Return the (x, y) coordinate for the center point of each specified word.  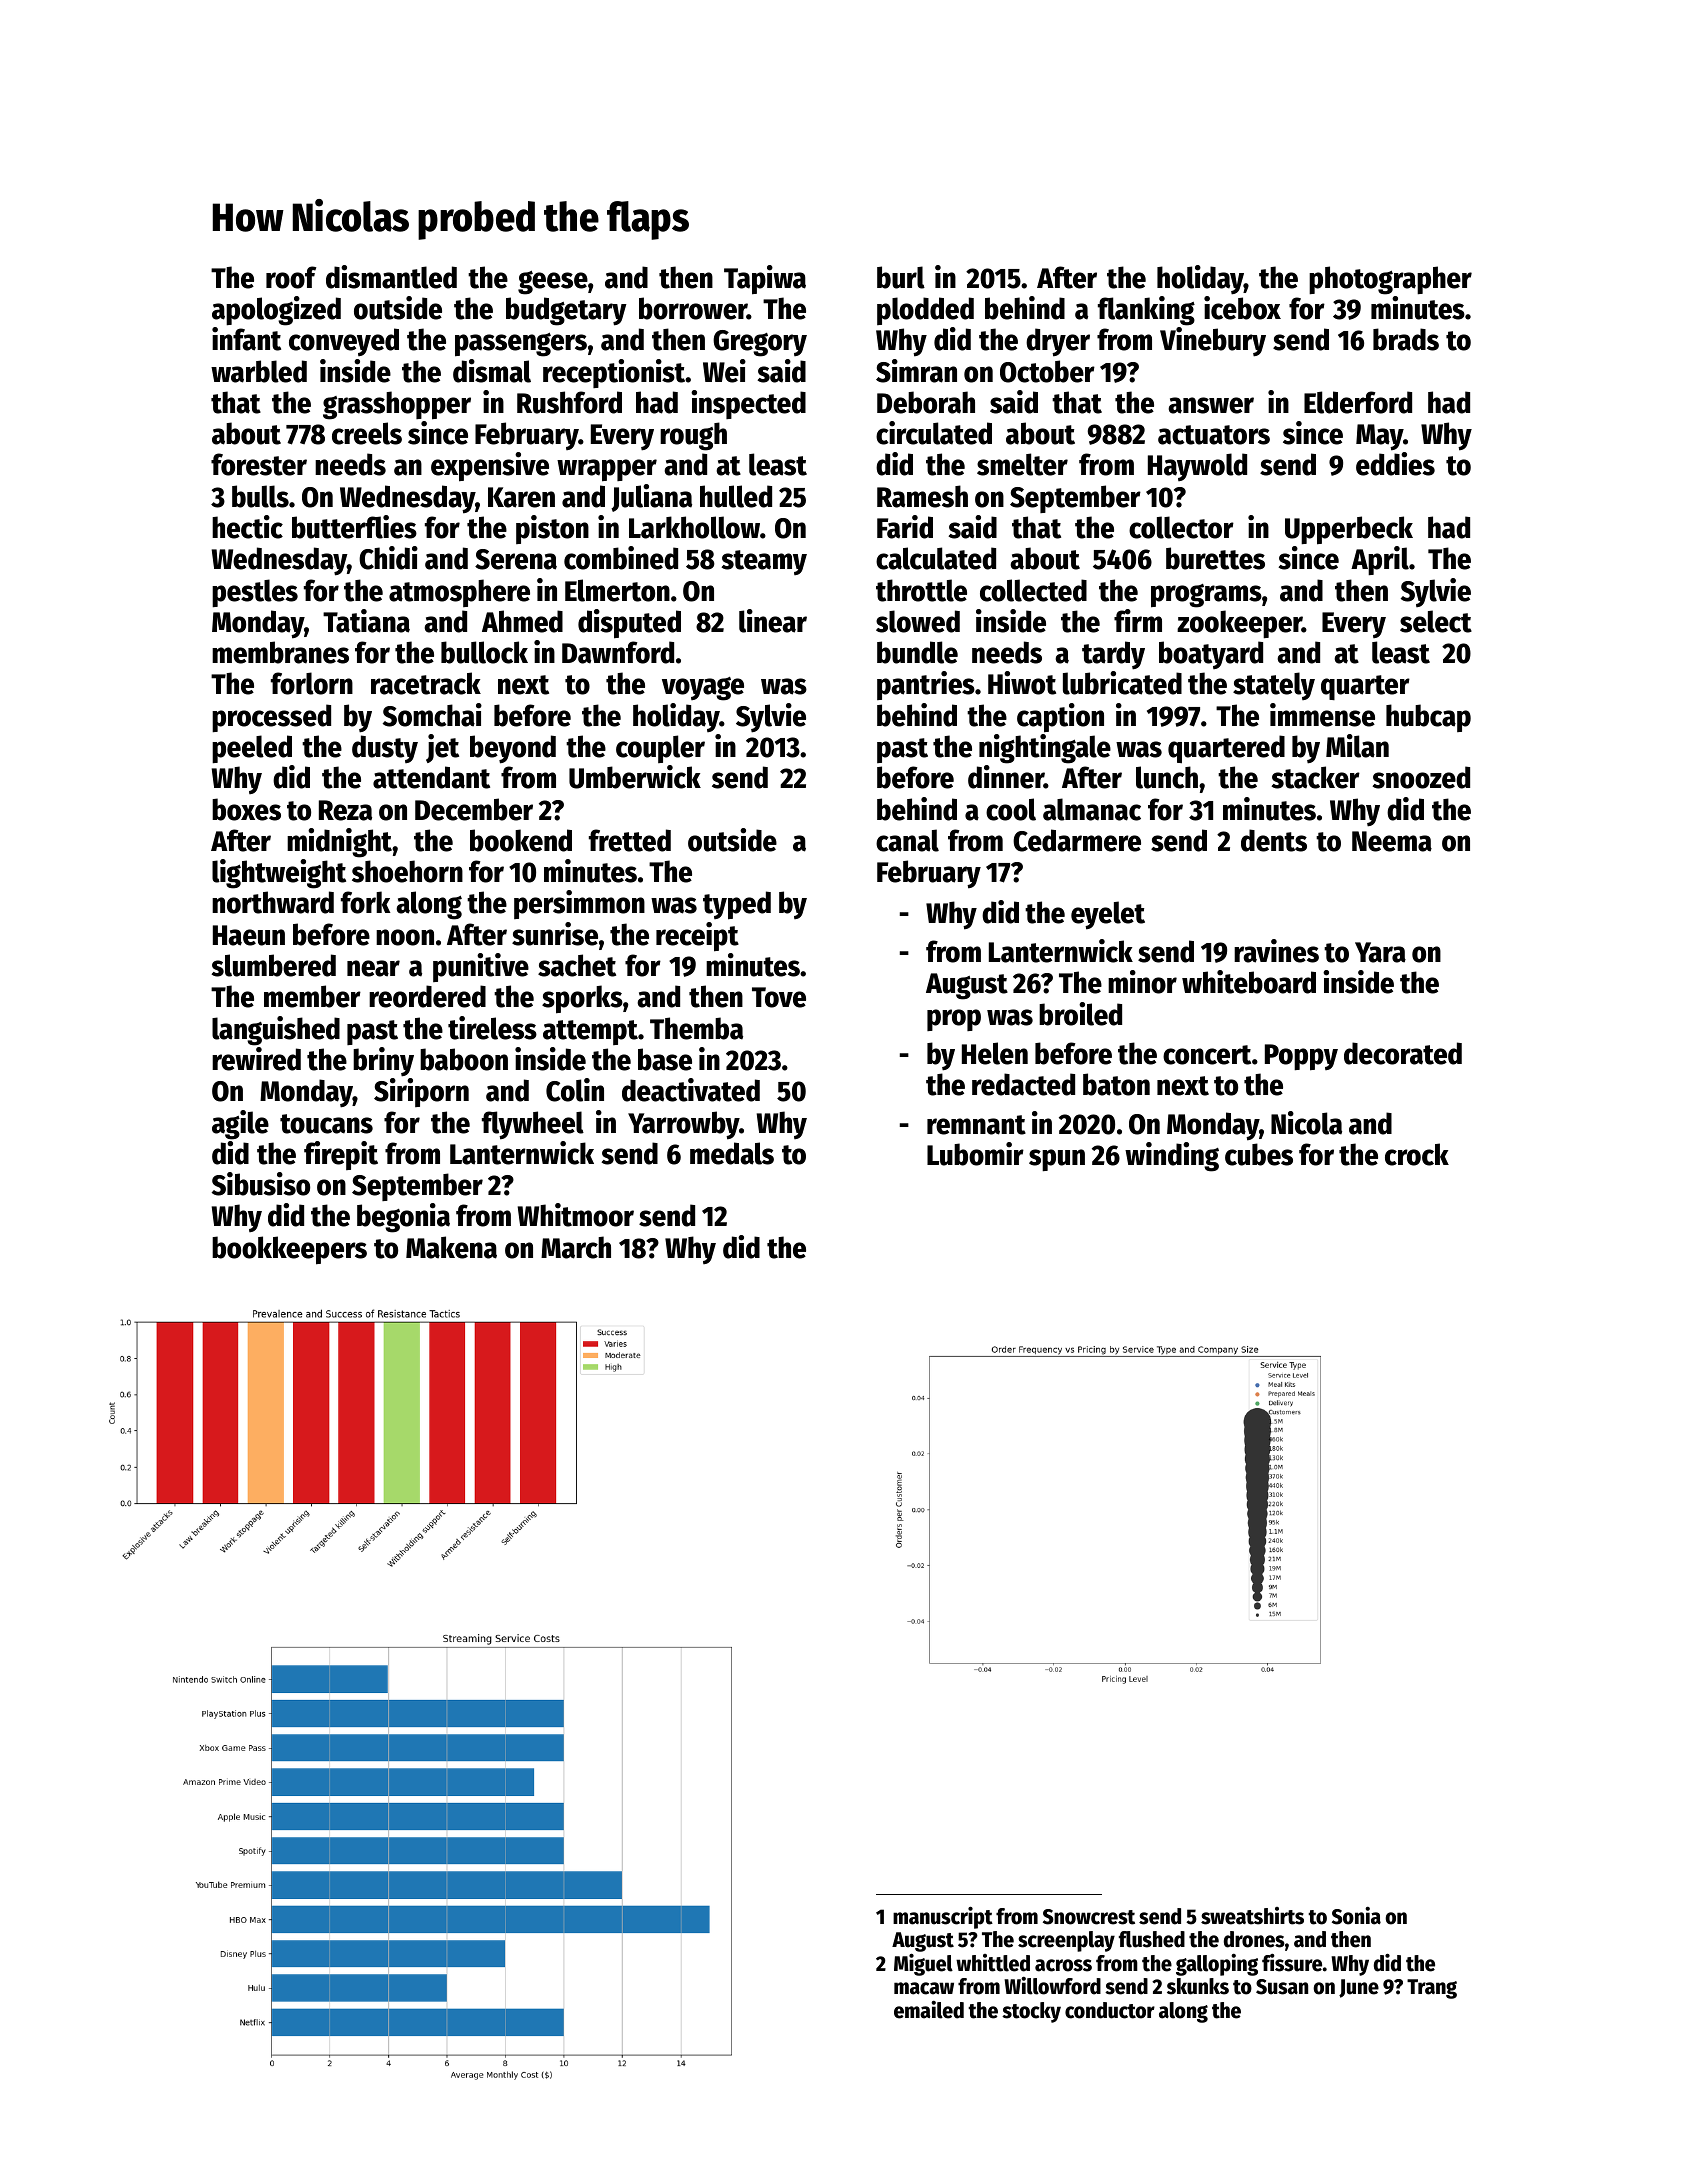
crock (1417, 1154)
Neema (1392, 841)
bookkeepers (289, 1250)
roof (291, 277)
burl (901, 277)
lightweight (279, 874)
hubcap (1428, 718)
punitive (481, 967)
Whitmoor (575, 1215)
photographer (1390, 280)
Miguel (923, 1964)
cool (1011, 809)
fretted (630, 840)
